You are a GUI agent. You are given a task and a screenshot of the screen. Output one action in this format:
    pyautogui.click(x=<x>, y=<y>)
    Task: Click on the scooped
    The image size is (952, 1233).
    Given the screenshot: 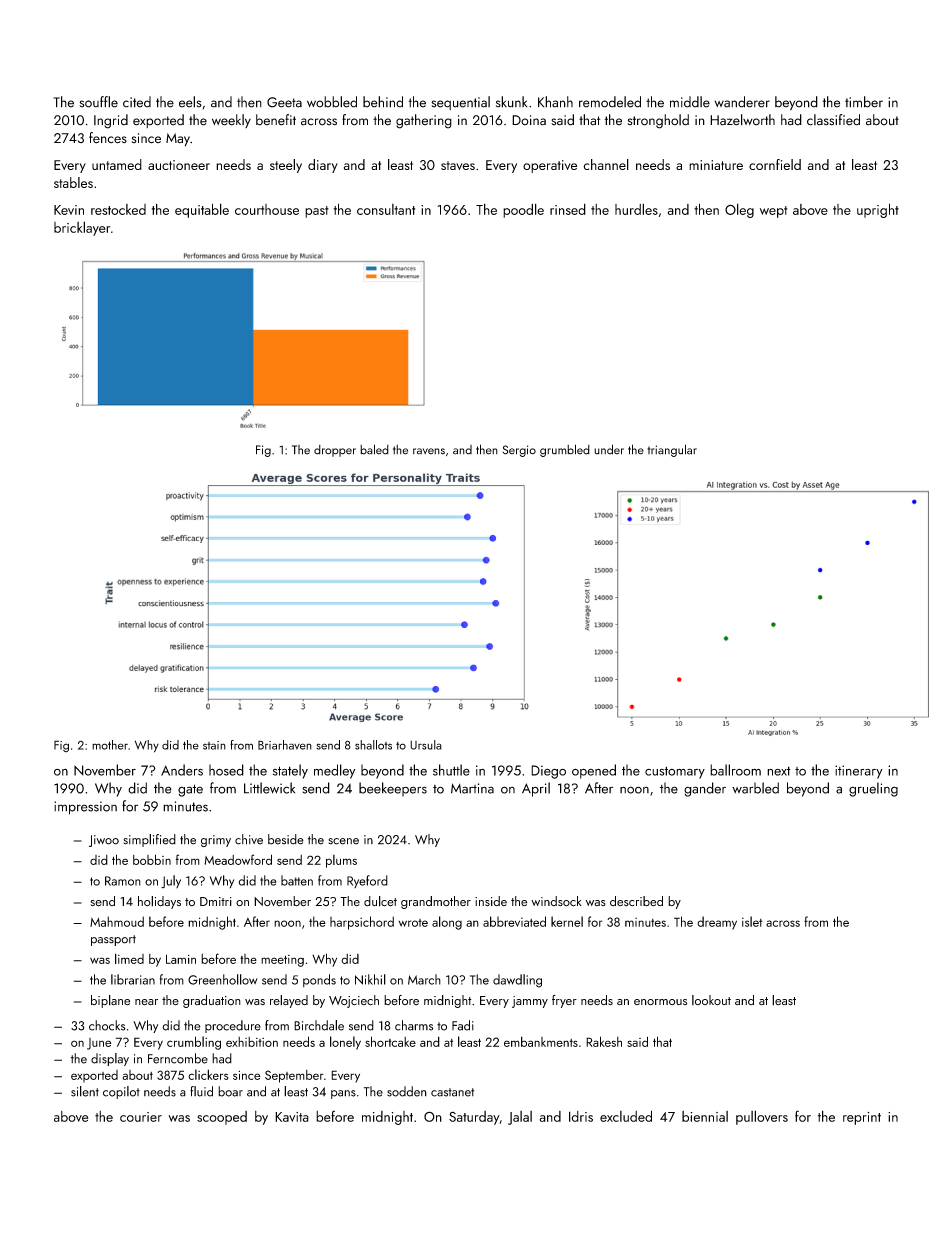 What is the action you would take?
    pyautogui.click(x=222, y=1118)
